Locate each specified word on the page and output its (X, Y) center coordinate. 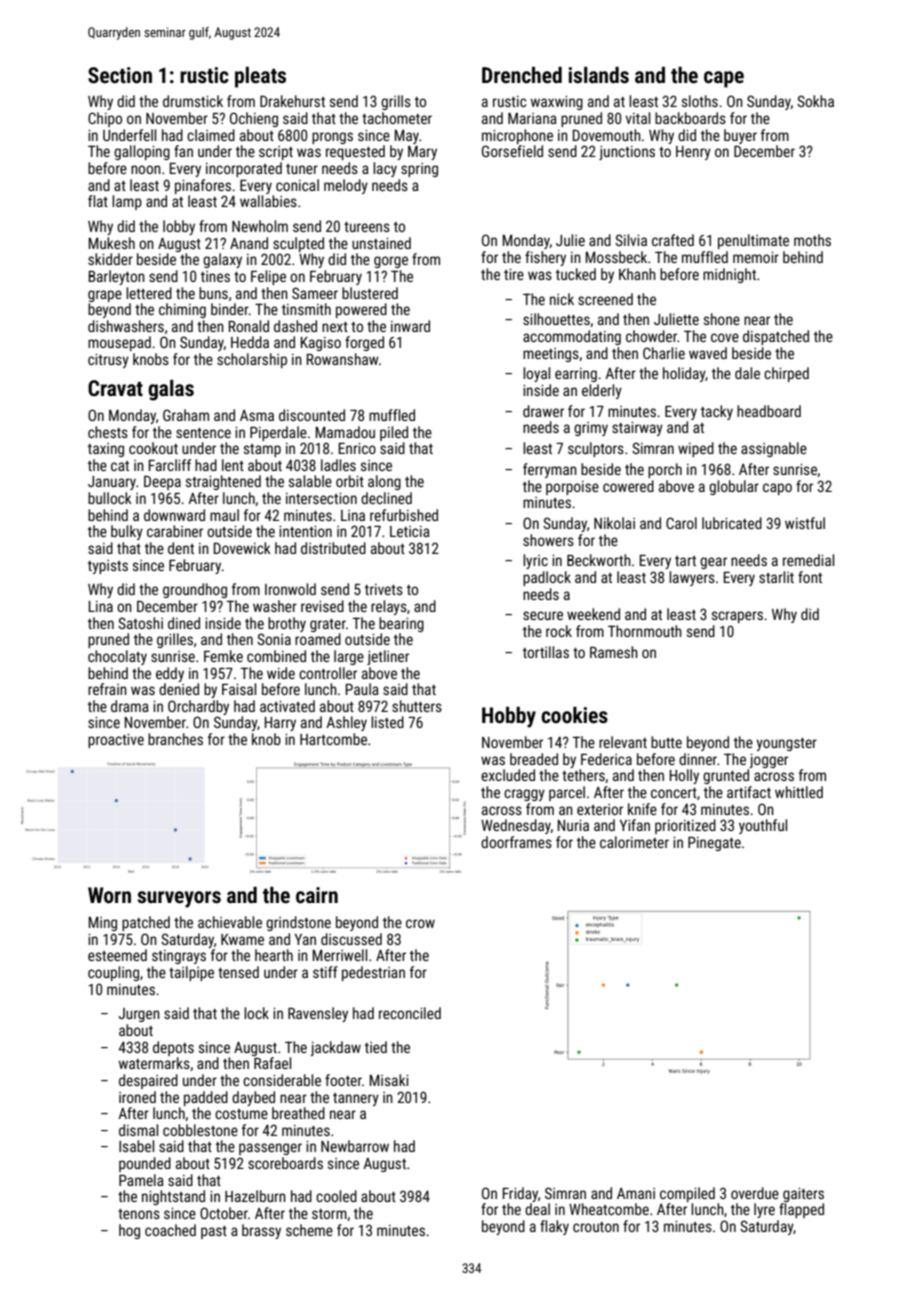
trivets (384, 589)
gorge (391, 262)
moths (812, 240)
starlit (776, 577)
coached (170, 1230)
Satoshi (140, 623)
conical (297, 185)
